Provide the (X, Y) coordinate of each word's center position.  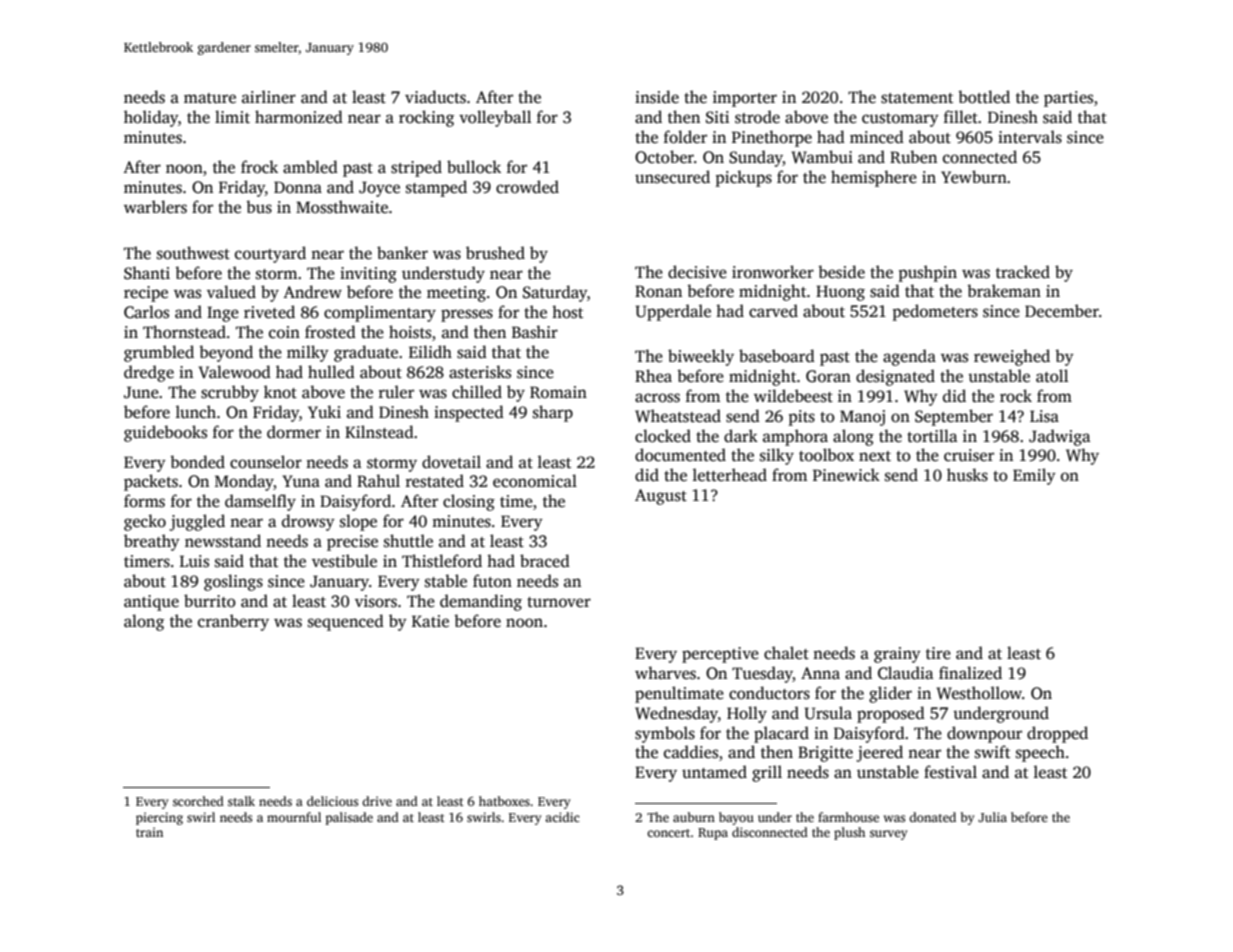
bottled (984, 97)
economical (535, 481)
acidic (562, 817)
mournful (294, 817)
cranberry (233, 622)
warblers (155, 207)
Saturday (555, 293)
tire (938, 653)
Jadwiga (1059, 437)
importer (745, 99)
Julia (992, 817)
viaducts (435, 97)
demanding (481, 602)
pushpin (928, 273)
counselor (266, 462)
